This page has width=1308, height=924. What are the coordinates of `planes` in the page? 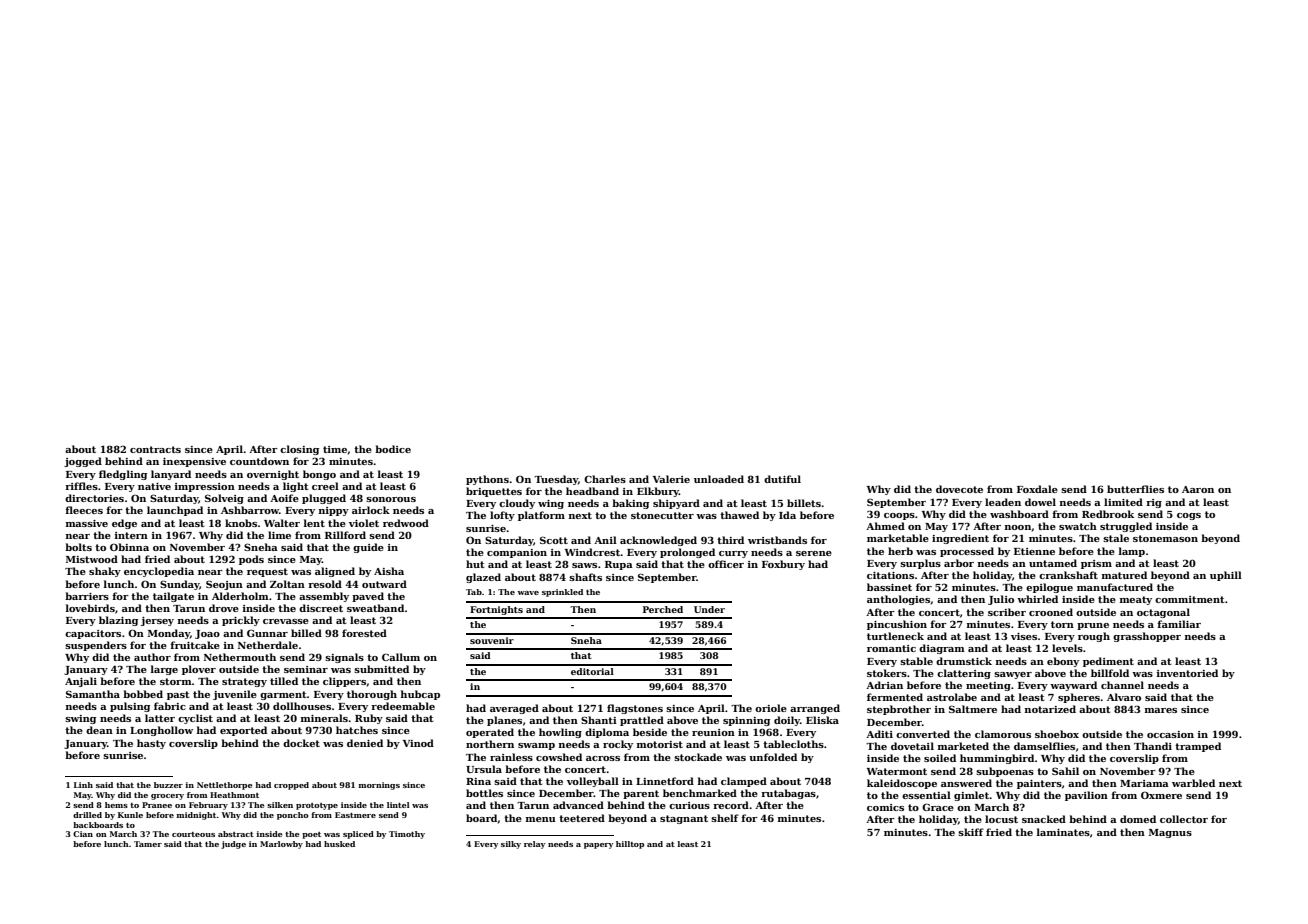 It's located at (504, 721).
